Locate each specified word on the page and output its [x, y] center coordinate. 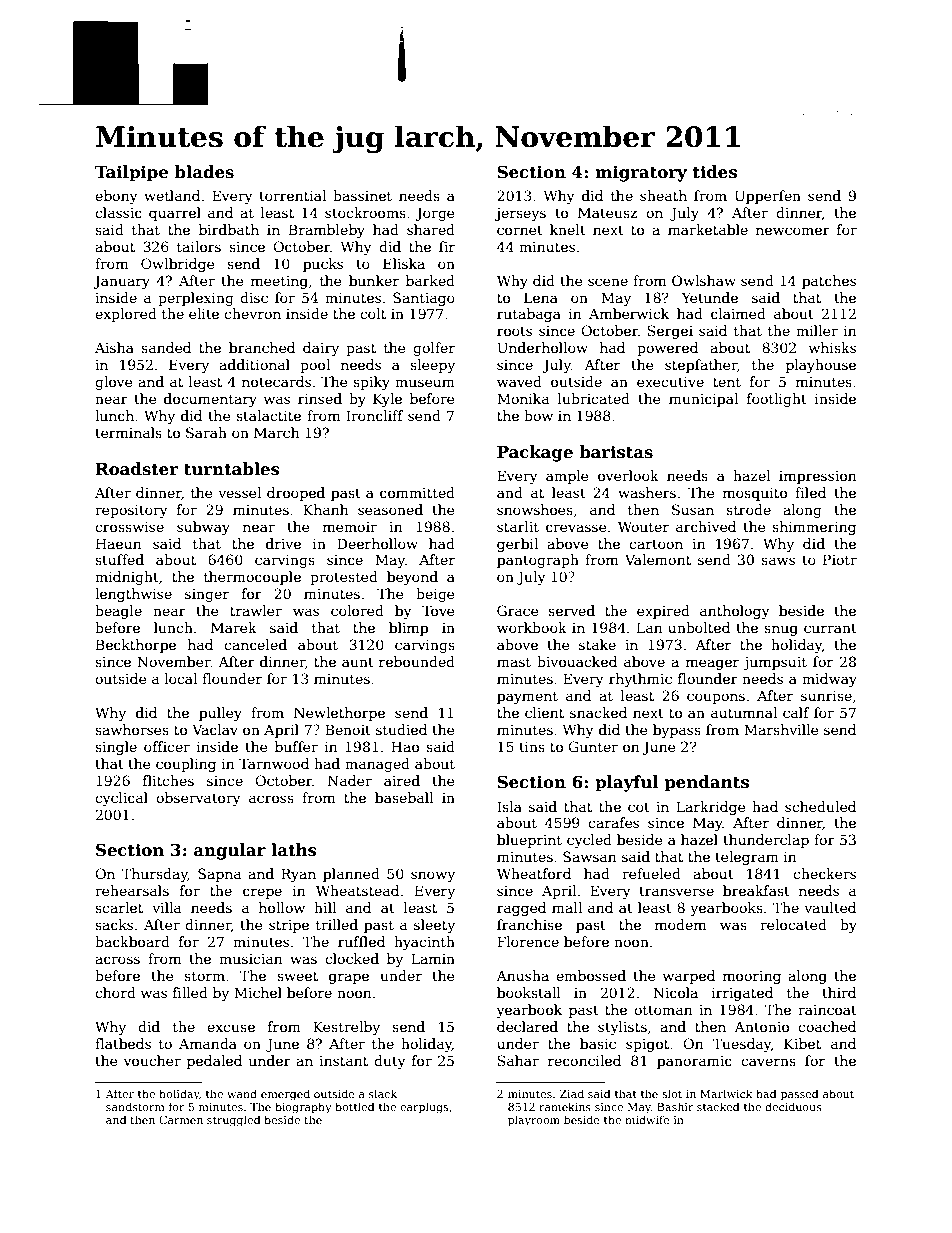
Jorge [435, 214]
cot [639, 807]
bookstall [529, 992]
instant [343, 1061]
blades [204, 172]
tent [727, 382]
